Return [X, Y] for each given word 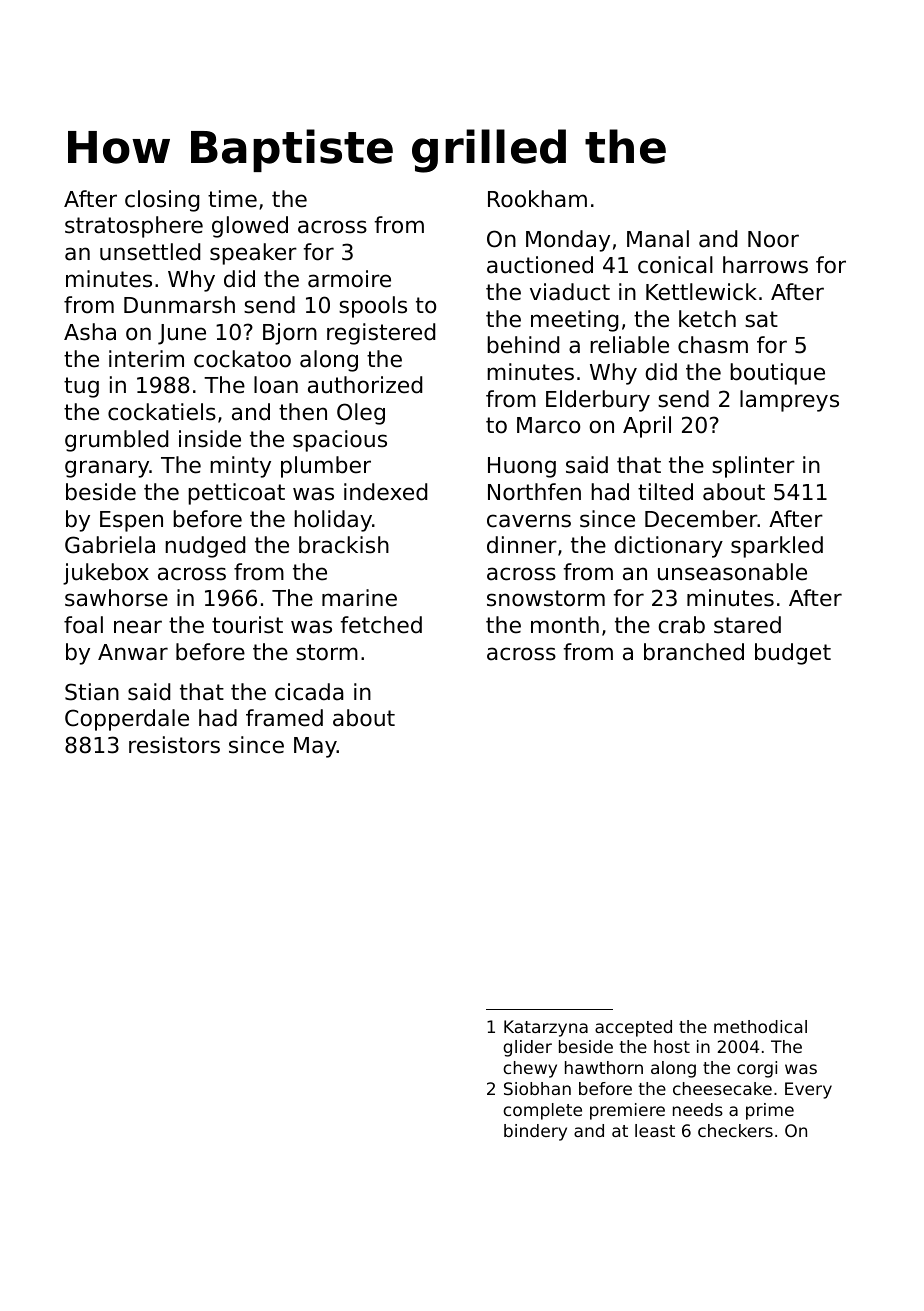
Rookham [537, 199]
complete [542, 1111]
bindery [535, 1132]
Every [808, 1090]
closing [162, 201]
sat [761, 319]
